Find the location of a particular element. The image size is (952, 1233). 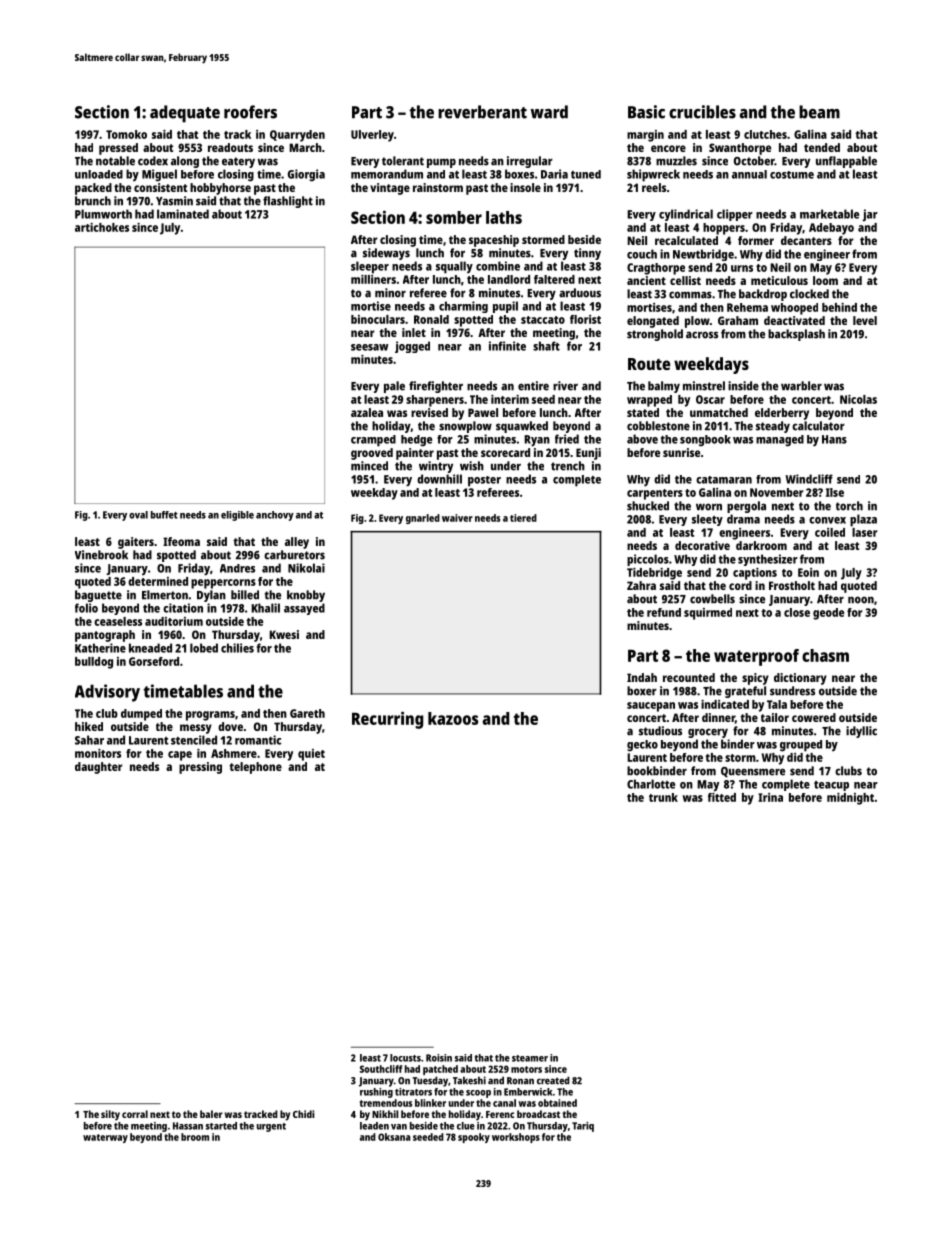

kneaded is located at coordinates (150, 648).
